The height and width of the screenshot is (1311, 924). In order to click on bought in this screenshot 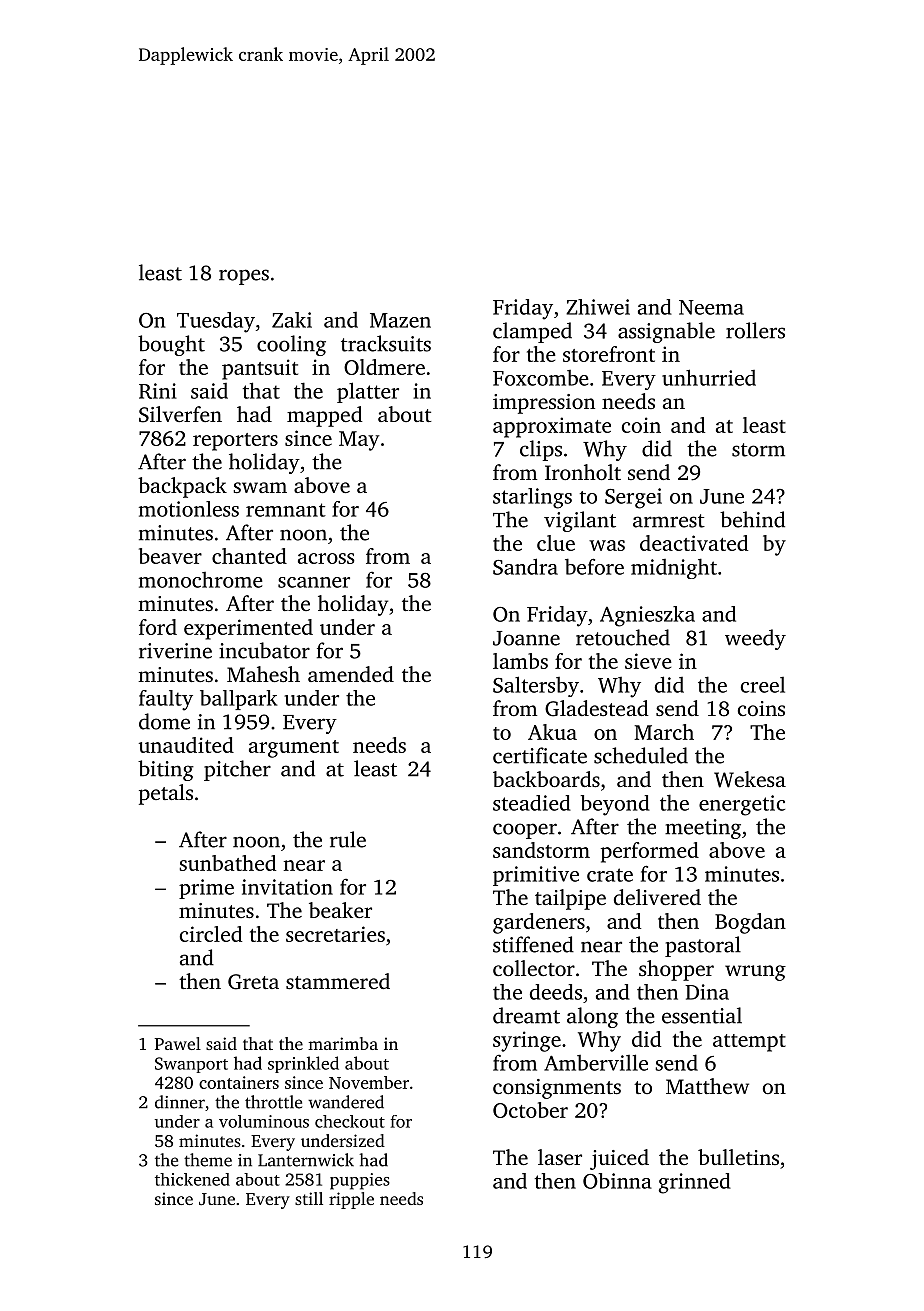, I will do `click(171, 345)`.
